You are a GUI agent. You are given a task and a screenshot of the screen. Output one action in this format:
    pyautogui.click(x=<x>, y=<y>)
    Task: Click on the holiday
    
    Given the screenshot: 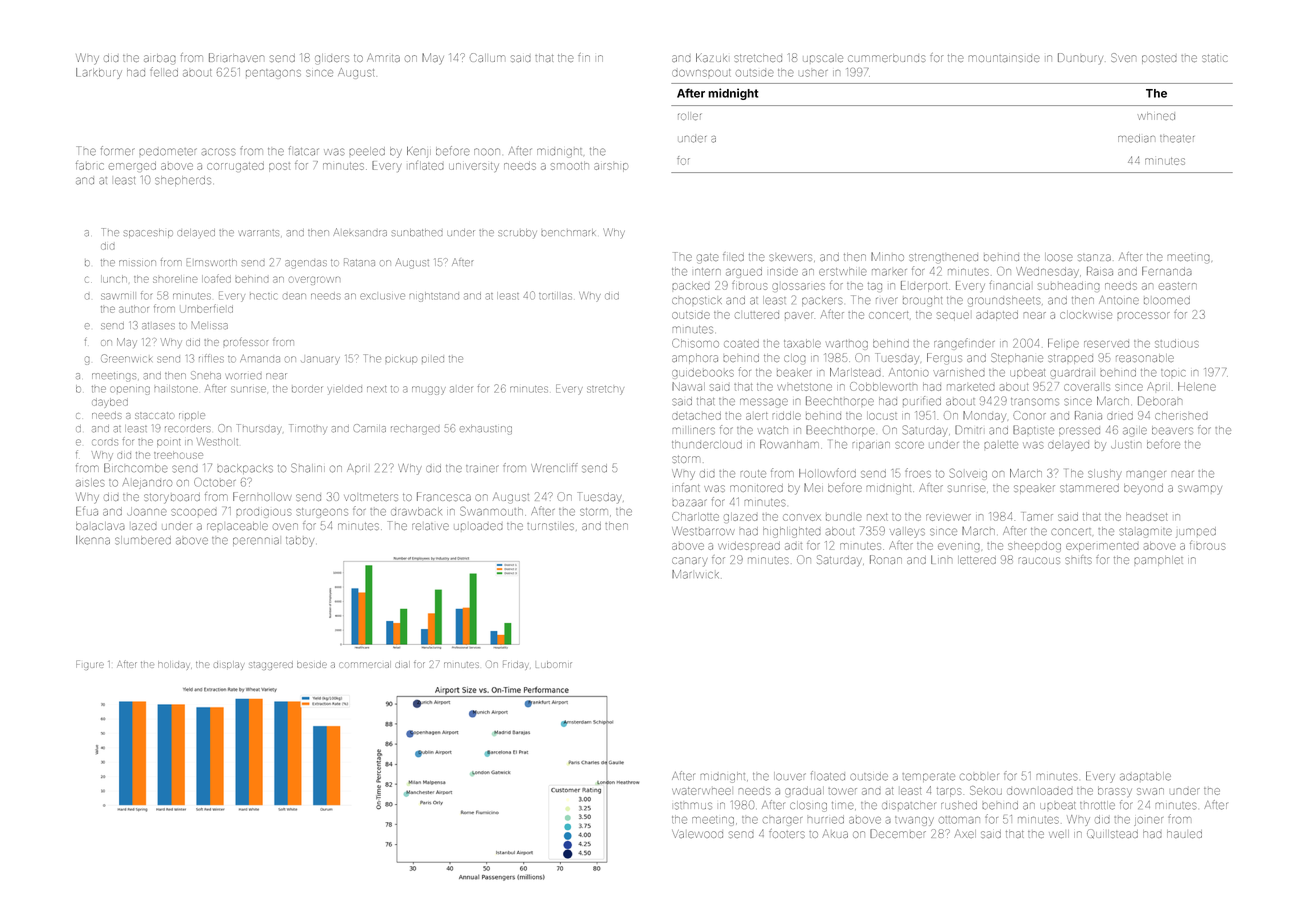 What is the action you would take?
    pyautogui.click(x=174, y=665)
